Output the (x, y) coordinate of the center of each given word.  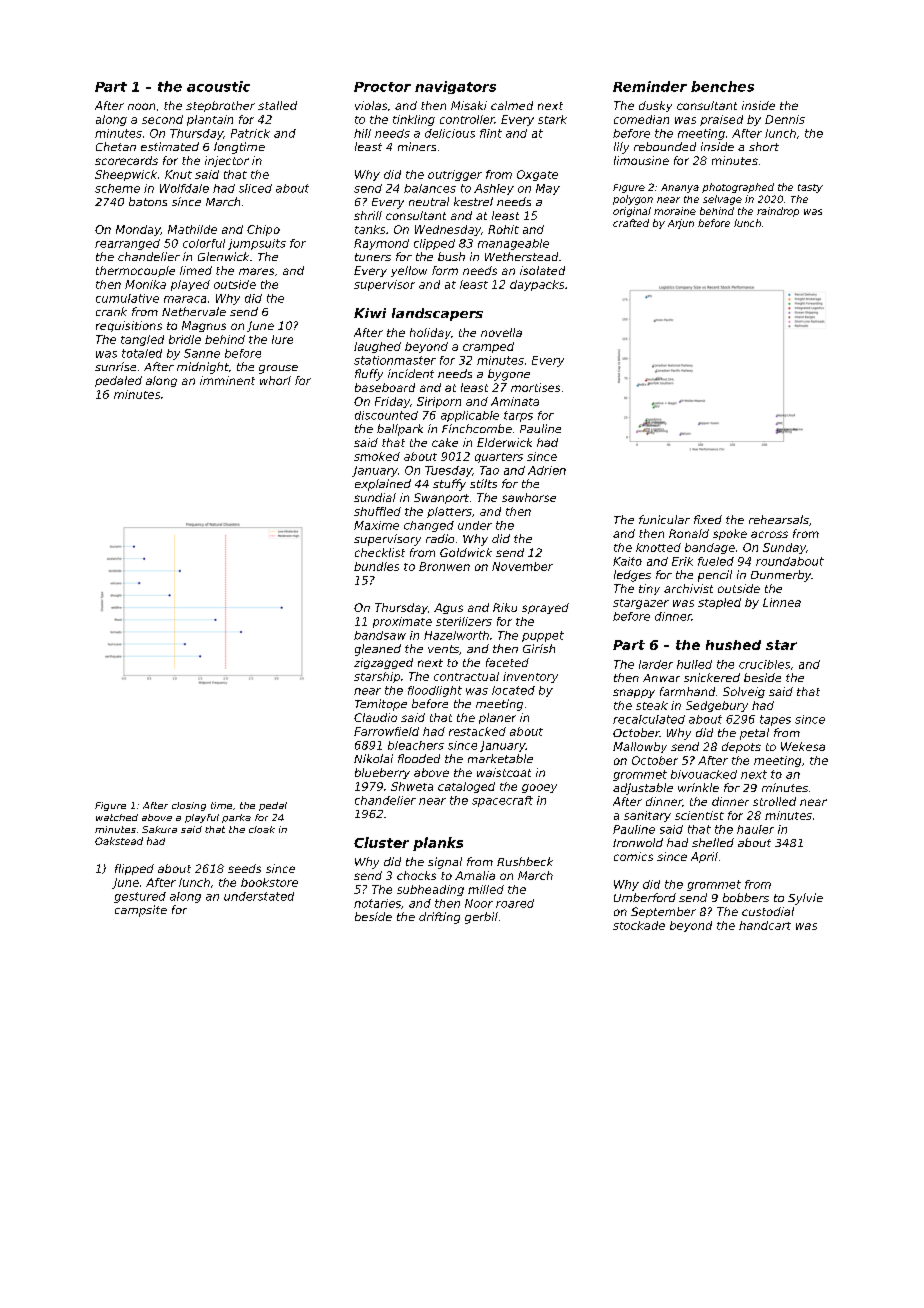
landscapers (437, 314)
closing (189, 806)
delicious (450, 133)
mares (256, 271)
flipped (134, 869)
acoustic (218, 86)
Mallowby (640, 747)
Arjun (681, 224)
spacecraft (502, 801)
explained (383, 485)
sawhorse (529, 497)
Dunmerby (781, 576)
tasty (810, 188)
